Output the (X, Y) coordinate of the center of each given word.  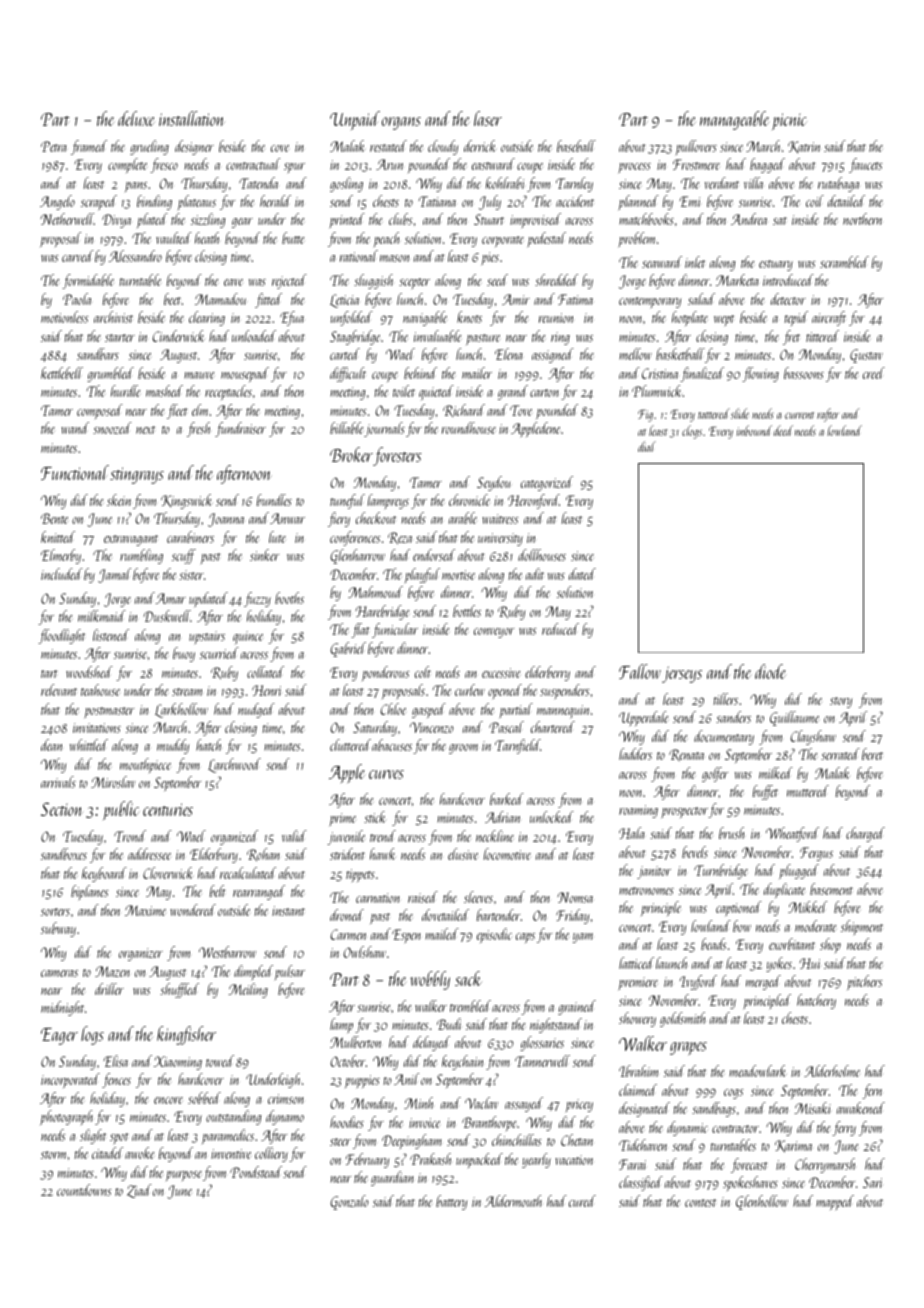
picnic (789, 121)
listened (111, 635)
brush (731, 833)
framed (89, 147)
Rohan (263, 854)
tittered (822, 336)
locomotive (507, 854)
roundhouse (469, 428)
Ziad (139, 1191)
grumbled (110, 374)
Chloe (393, 709)
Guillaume (794, 718)
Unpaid (355, 120)
